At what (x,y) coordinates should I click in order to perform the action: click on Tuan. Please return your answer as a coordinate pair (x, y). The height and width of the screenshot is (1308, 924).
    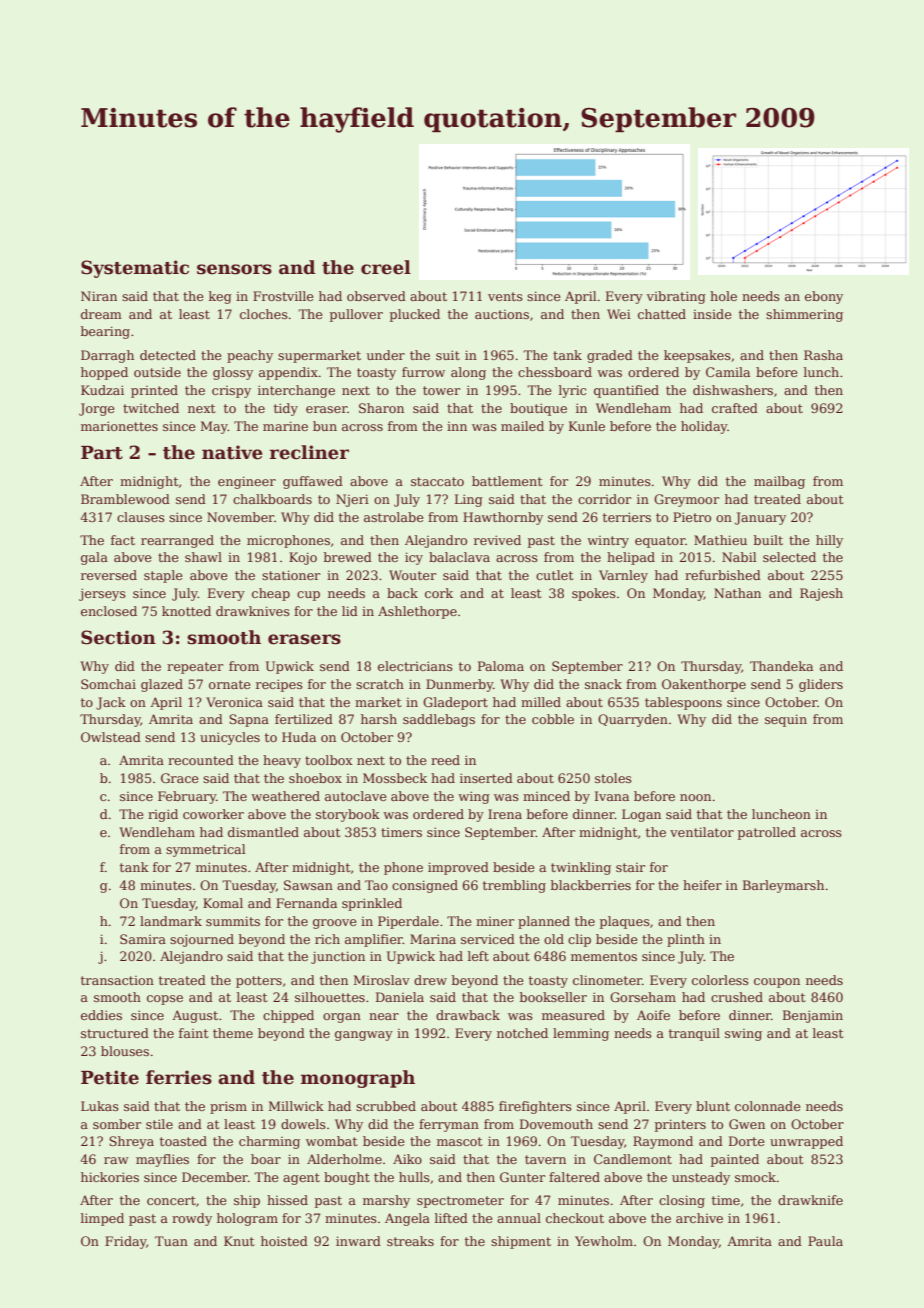
    Looking at the image, I should click on (171, 1241).
